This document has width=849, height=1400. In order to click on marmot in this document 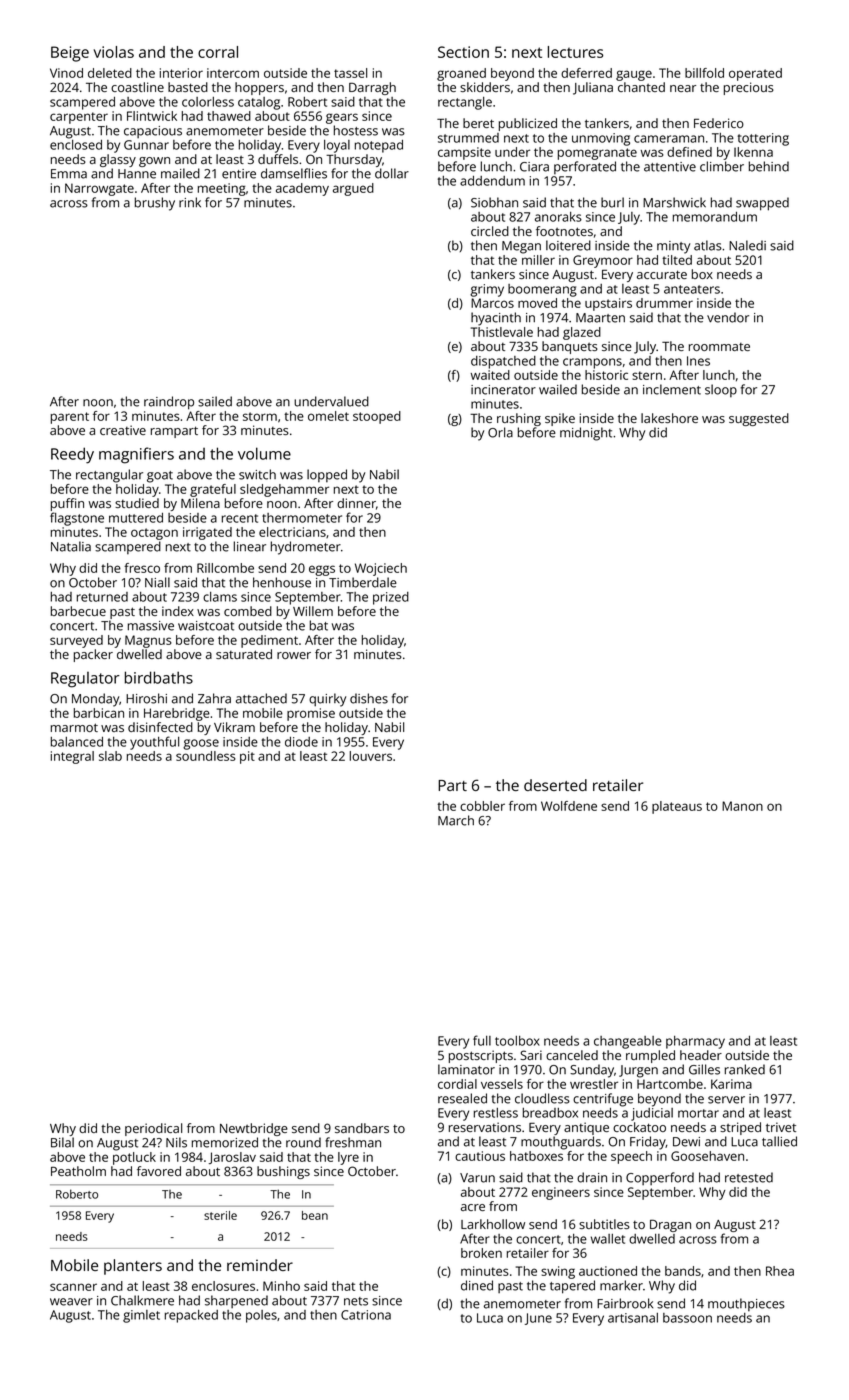, I will do `click(74, 727)`.
